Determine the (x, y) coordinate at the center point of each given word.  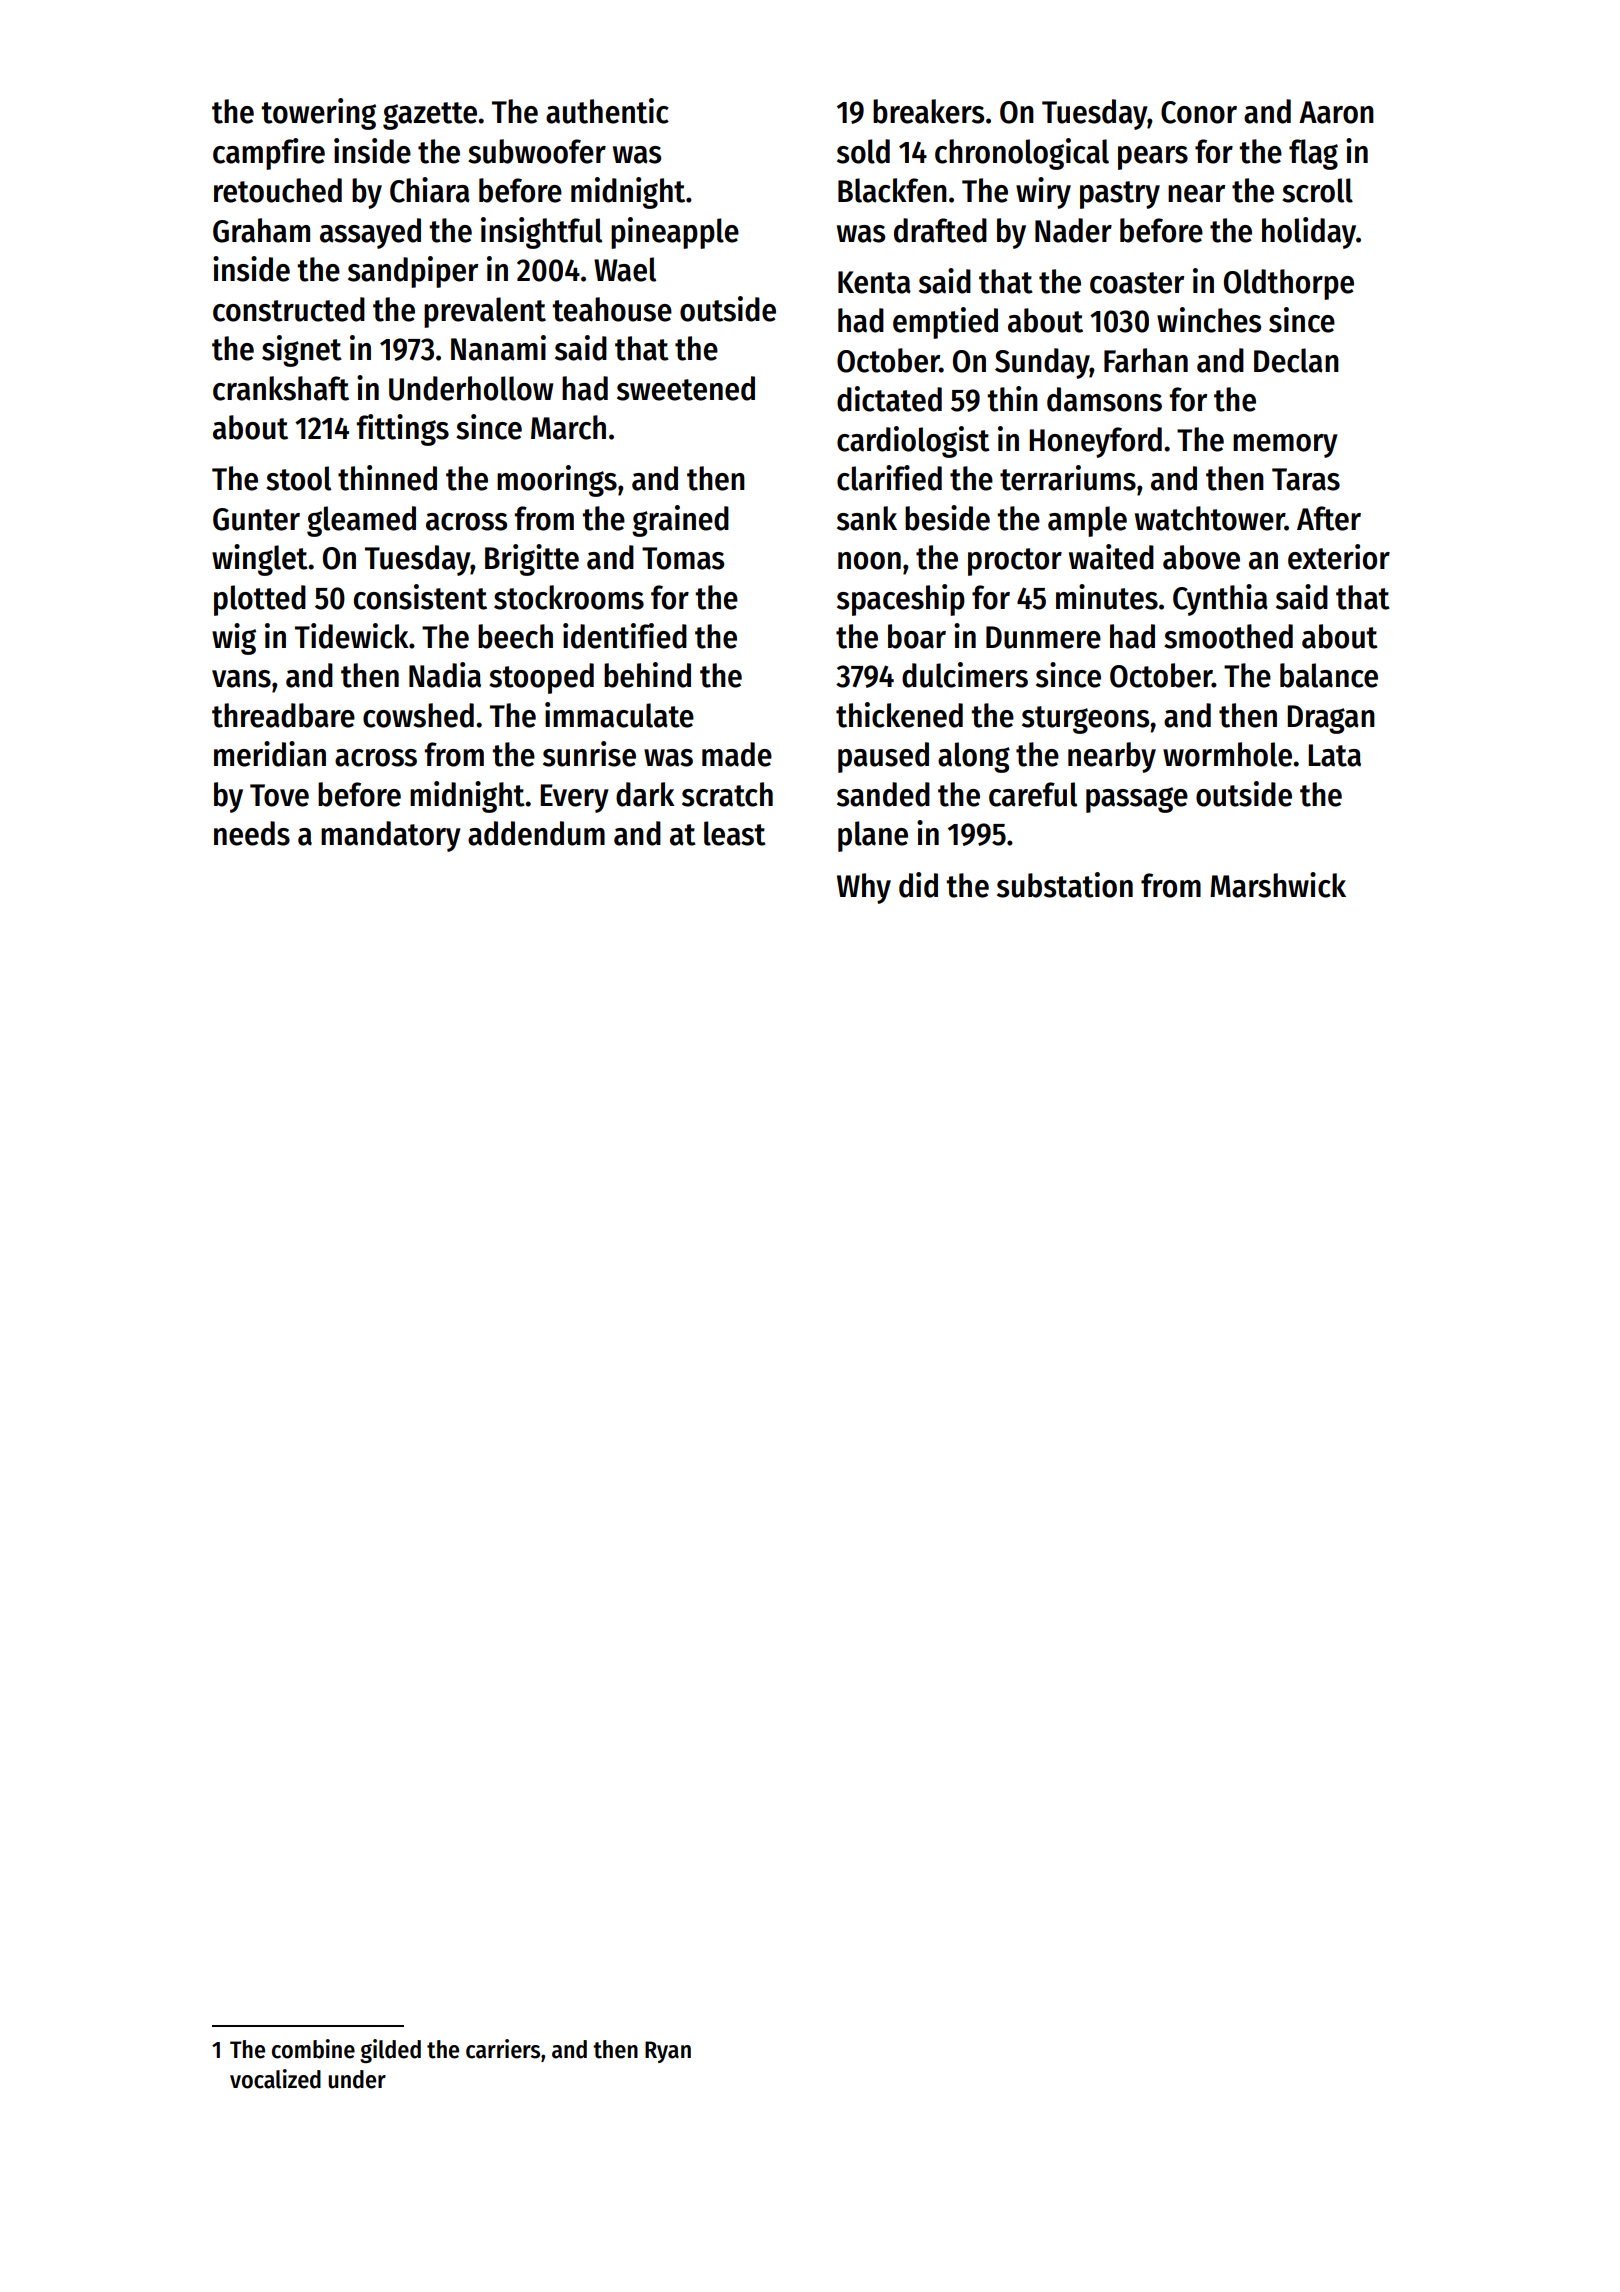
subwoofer (537, 151)
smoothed (1228, 636)
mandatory (391, 836)
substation (1065, 885)
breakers (928, 111)
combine (313, 2049)
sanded (883, 794)
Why (864, 888)
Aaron (1336, 112)
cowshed (418, 715)
